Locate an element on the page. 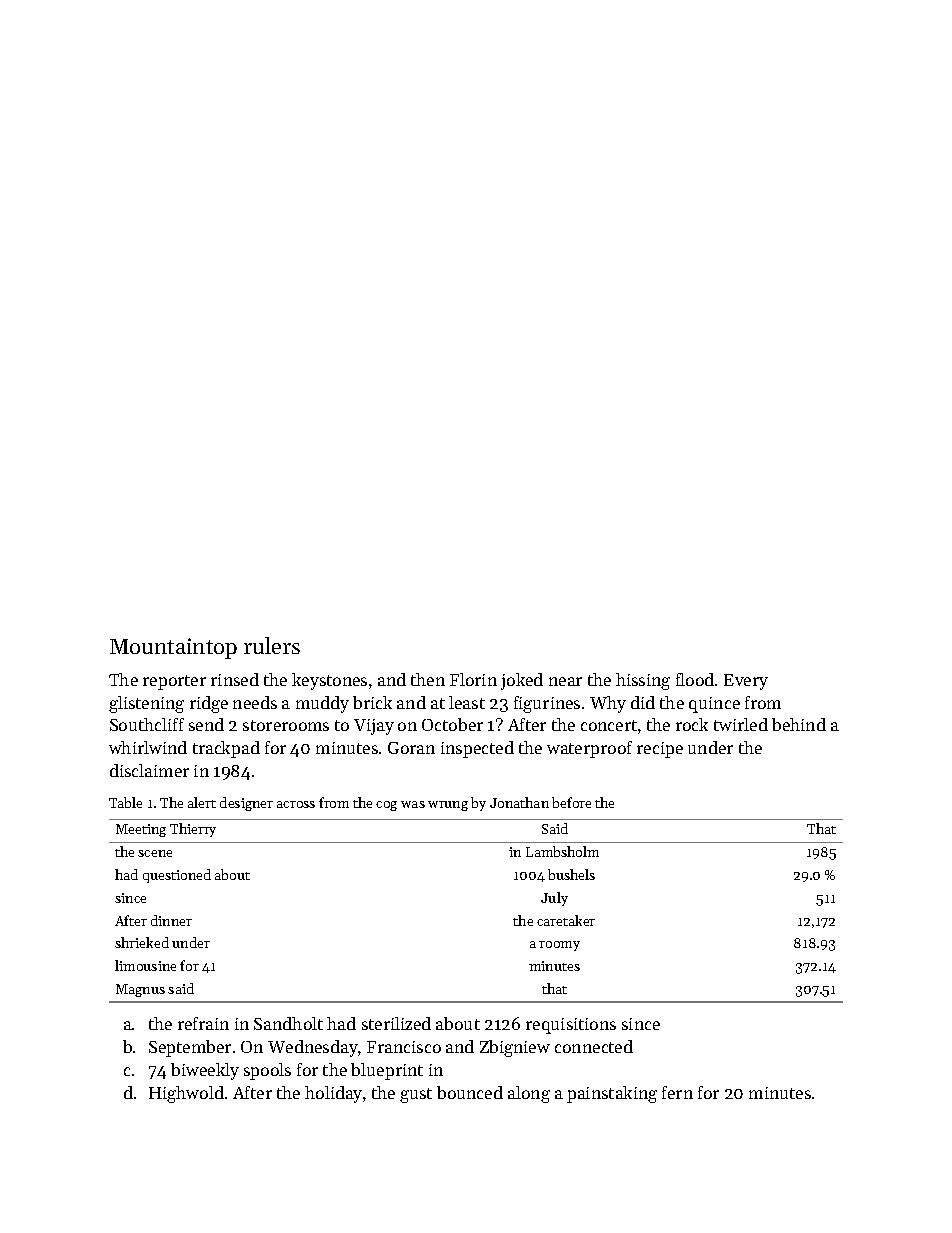 This document has width=952, height=1233. Mountaintop is located at coordinates (173, 648).
